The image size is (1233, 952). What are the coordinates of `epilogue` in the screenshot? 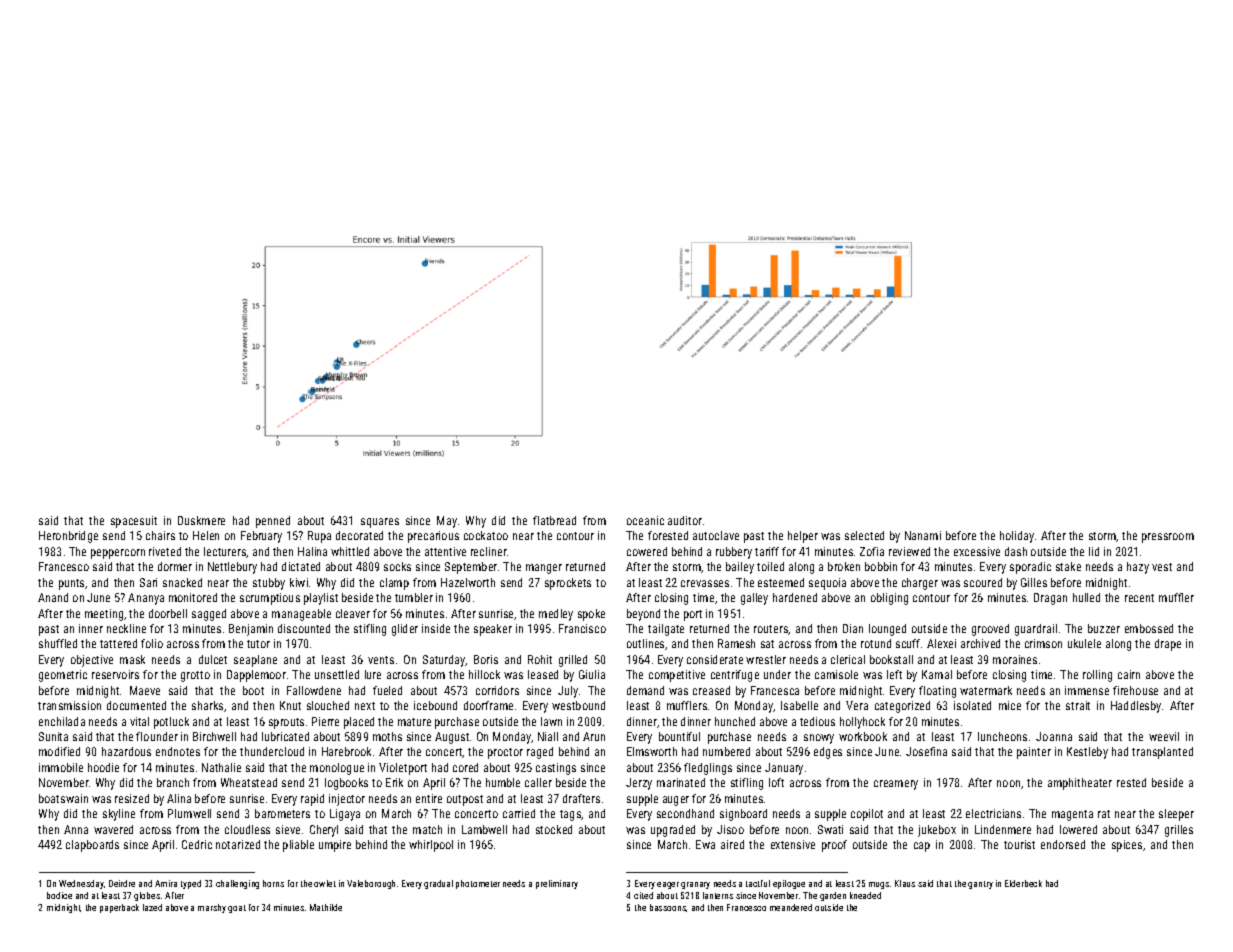 It's located at (789, 884).
